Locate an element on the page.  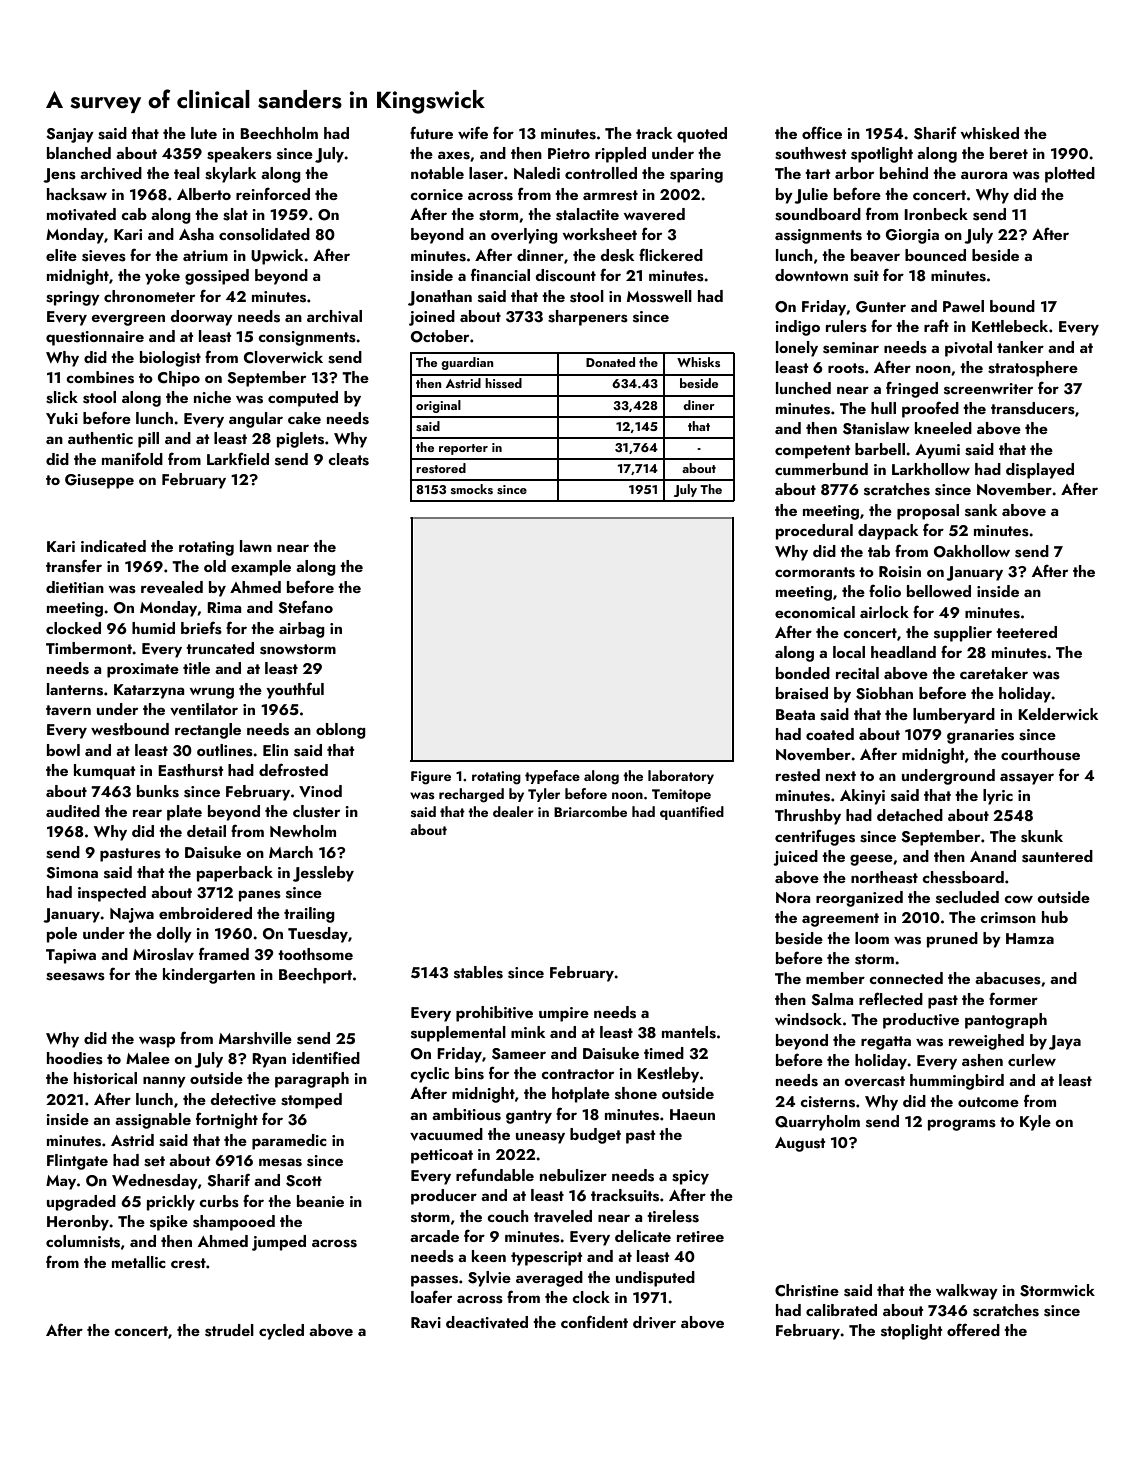
cycled is located at coordinates (281, 1332).
